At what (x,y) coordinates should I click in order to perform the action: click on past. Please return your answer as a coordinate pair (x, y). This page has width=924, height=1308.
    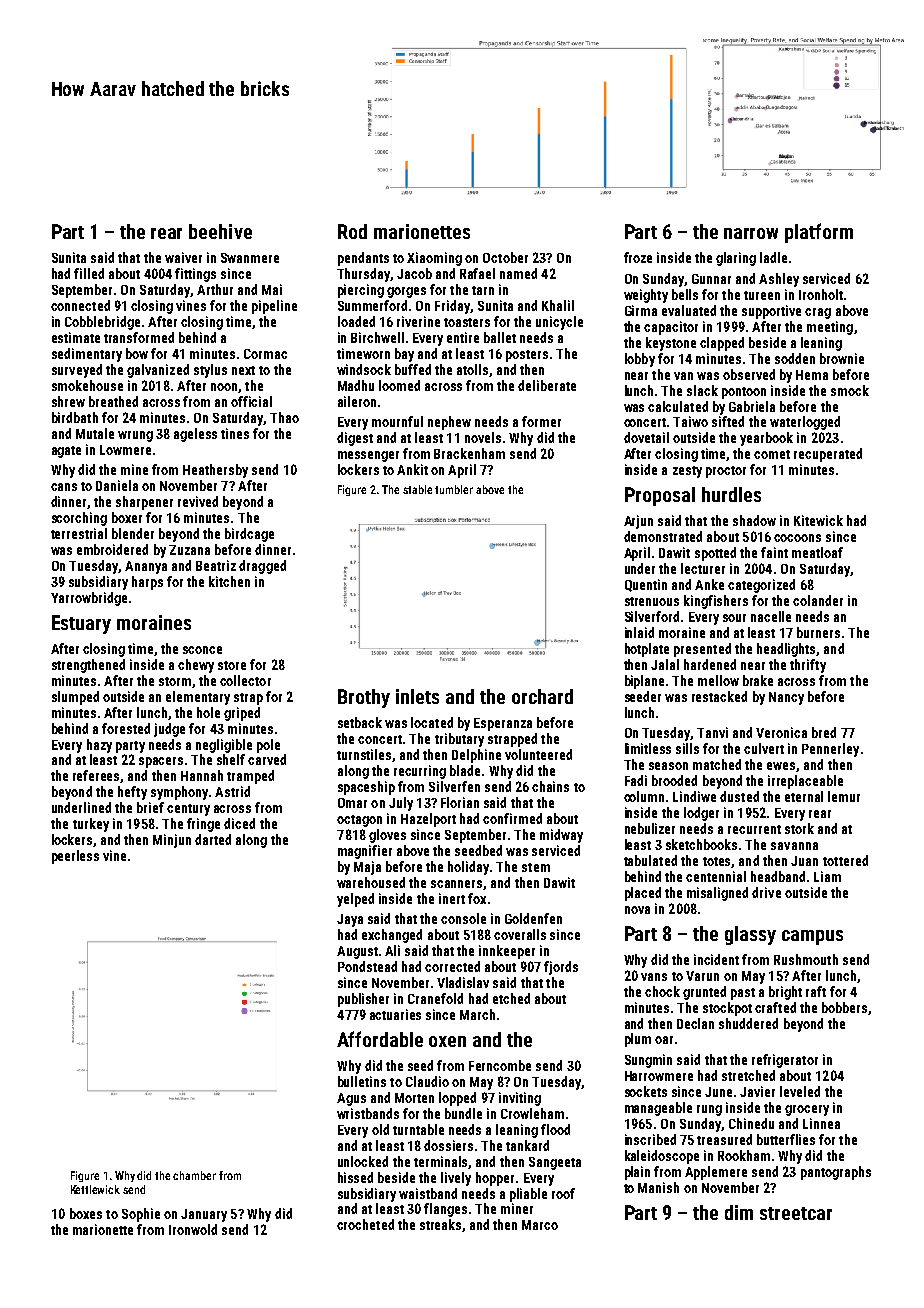
    Looking at the image, I should click on (743, 994).
